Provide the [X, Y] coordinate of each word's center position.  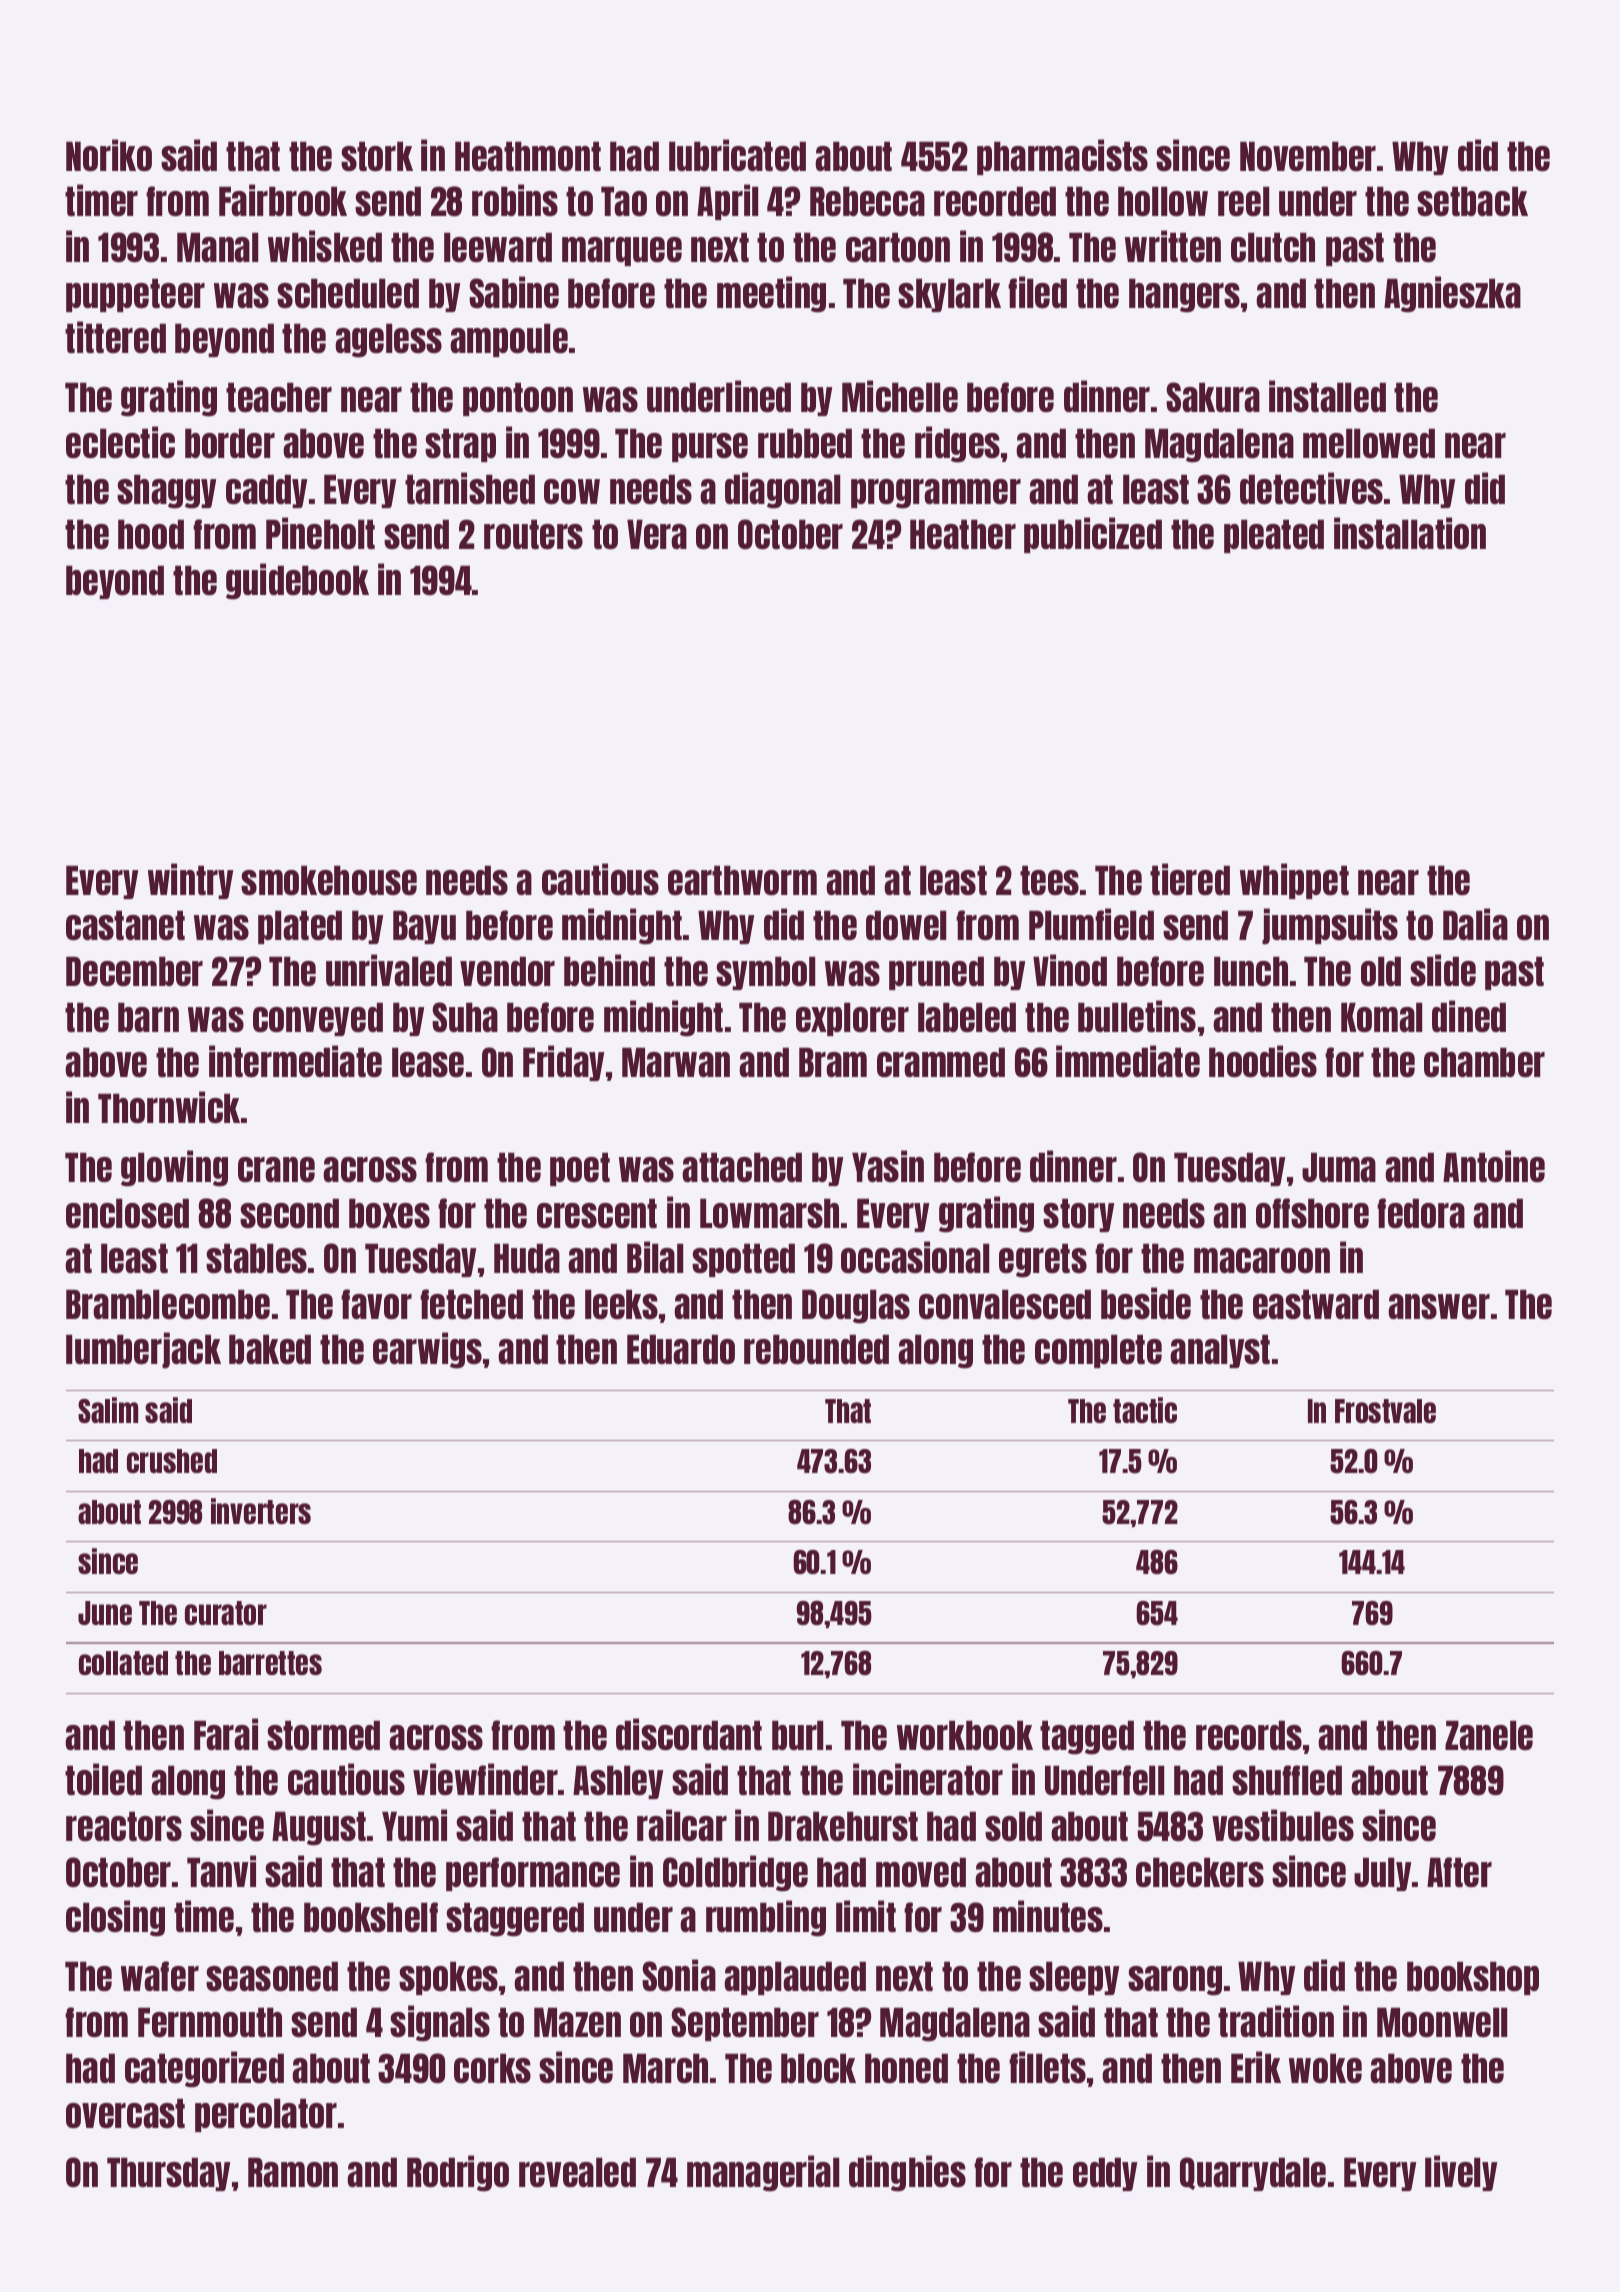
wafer [160, 1976]
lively [1461, 2173]
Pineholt [320, 533]
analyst [1220, 1351]
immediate [1128, 1061]
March [665, 2068]
